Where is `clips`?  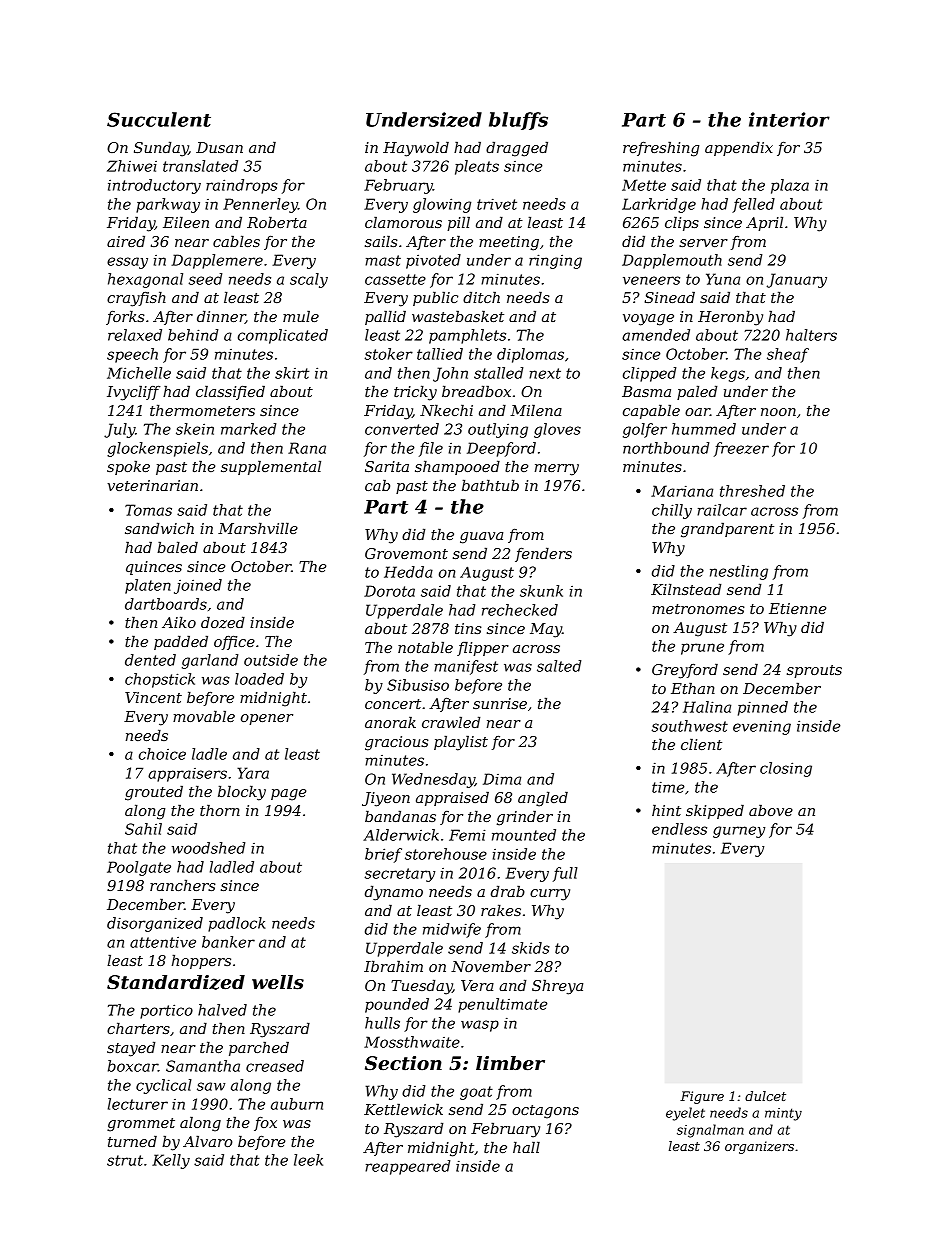 clips is located at coordinates (682, 223).
